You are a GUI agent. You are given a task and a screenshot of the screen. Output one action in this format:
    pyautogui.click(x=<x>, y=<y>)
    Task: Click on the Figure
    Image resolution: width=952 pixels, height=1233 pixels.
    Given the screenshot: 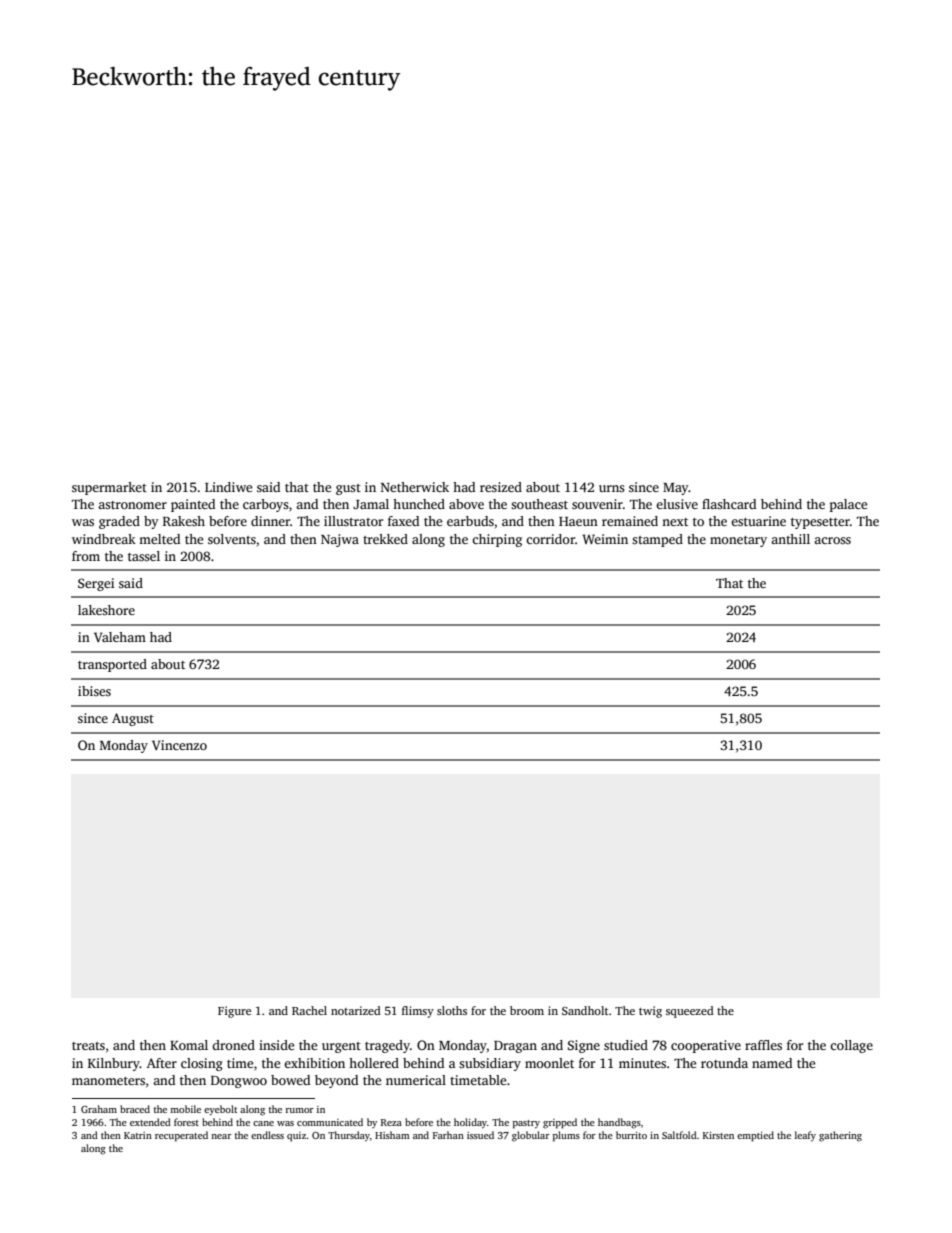 What is the action you would take?
    pyautogui.click(x=234, y=1012)
